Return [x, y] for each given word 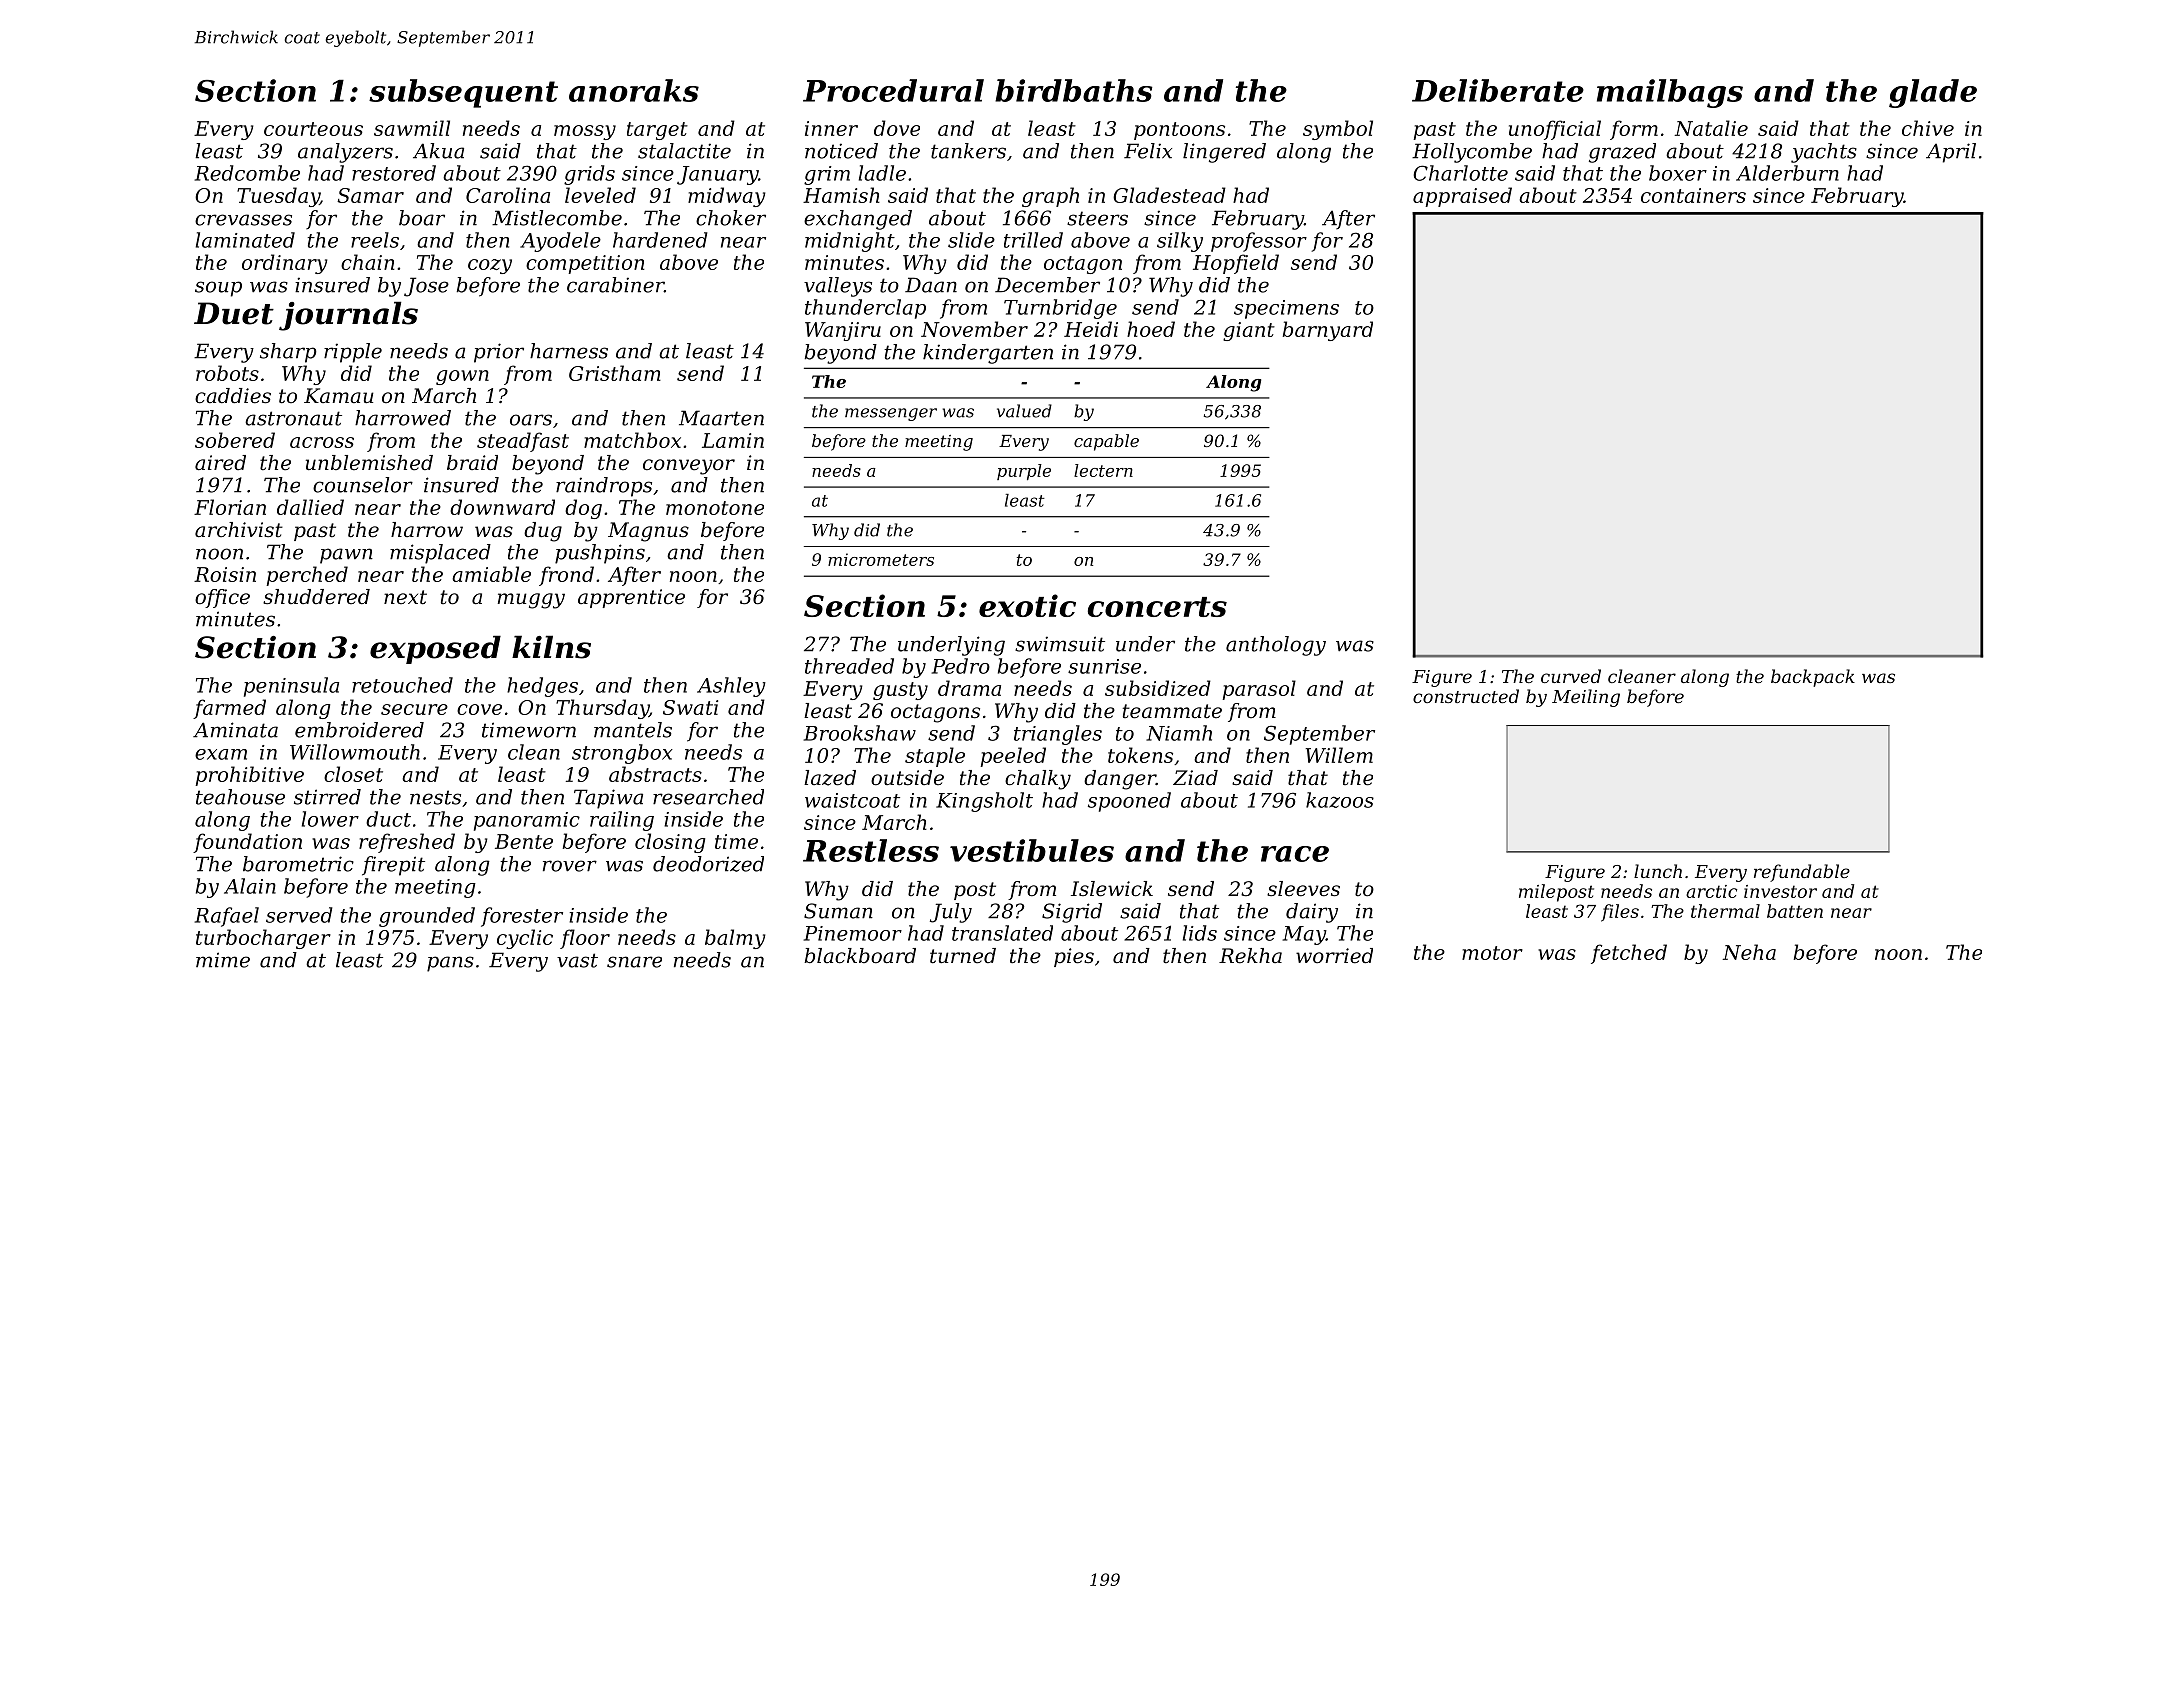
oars [531, 420]
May [1304, 935]
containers [1693, 195]
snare [634, 962]
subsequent [463, 93]
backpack [1813, 678]
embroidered [359, 730]
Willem [1339, 755]
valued [1024, 411]
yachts [1824, 153]
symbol [1338, 130]
